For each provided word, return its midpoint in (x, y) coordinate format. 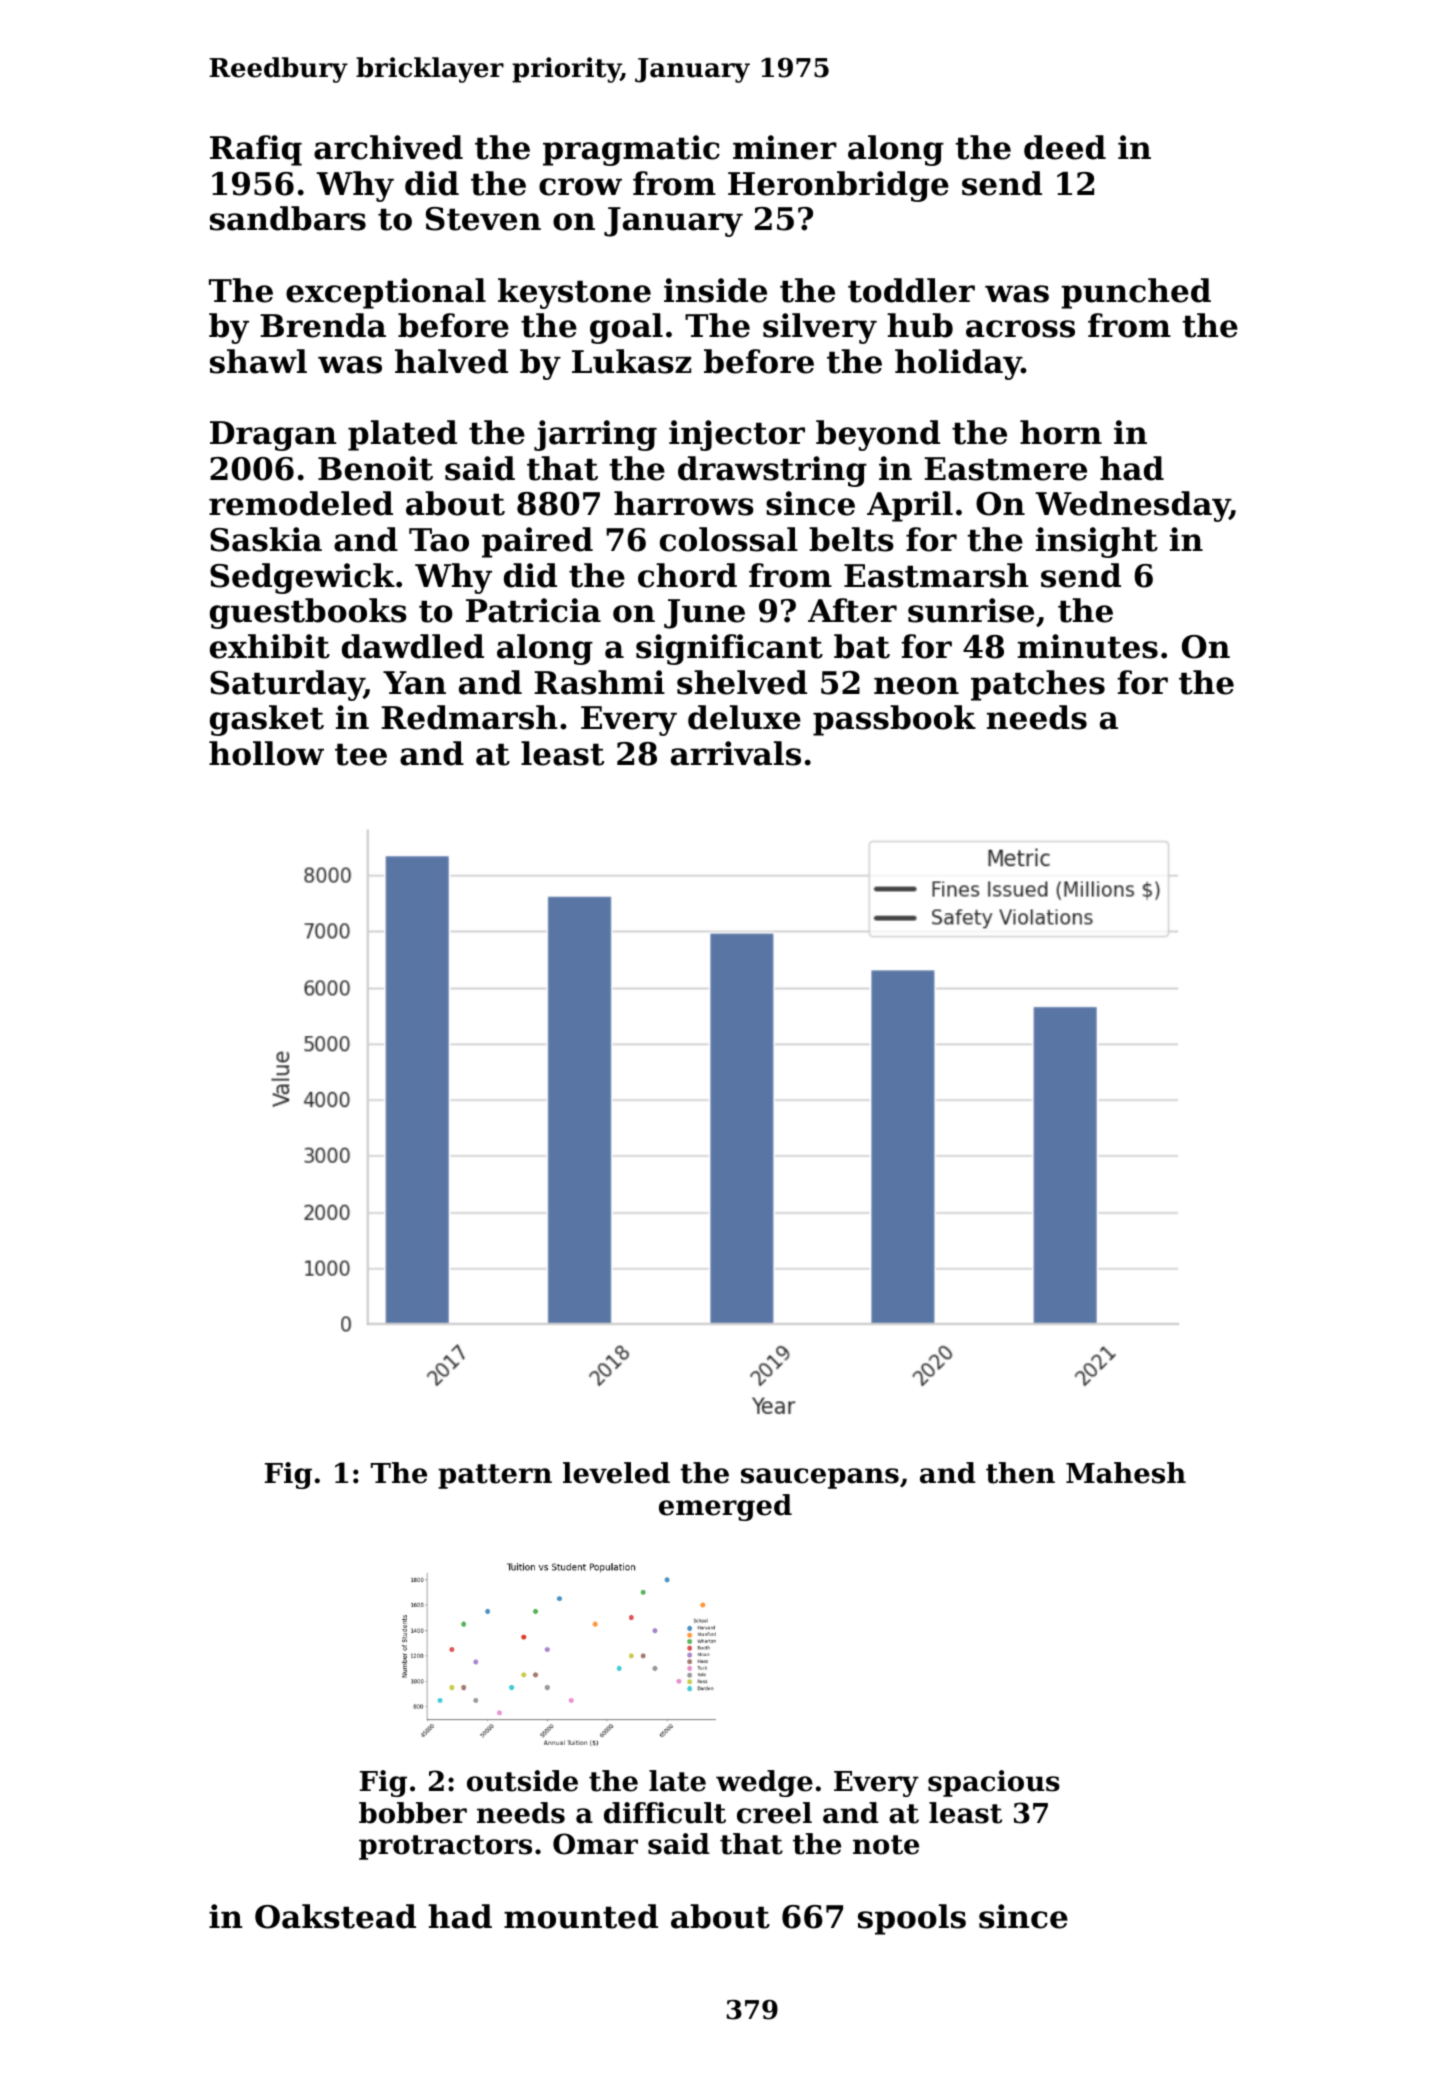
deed (1065, 147)
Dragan (273, 436)
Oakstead (335, 1916)
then (1020, 1473)
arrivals (736, 753)
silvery (820, 328)
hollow (266, 753)
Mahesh (1126, 1473)
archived (388, 147)
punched (1136, 293)
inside (715, 290)
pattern (495, 1476)
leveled (616, 1473)
